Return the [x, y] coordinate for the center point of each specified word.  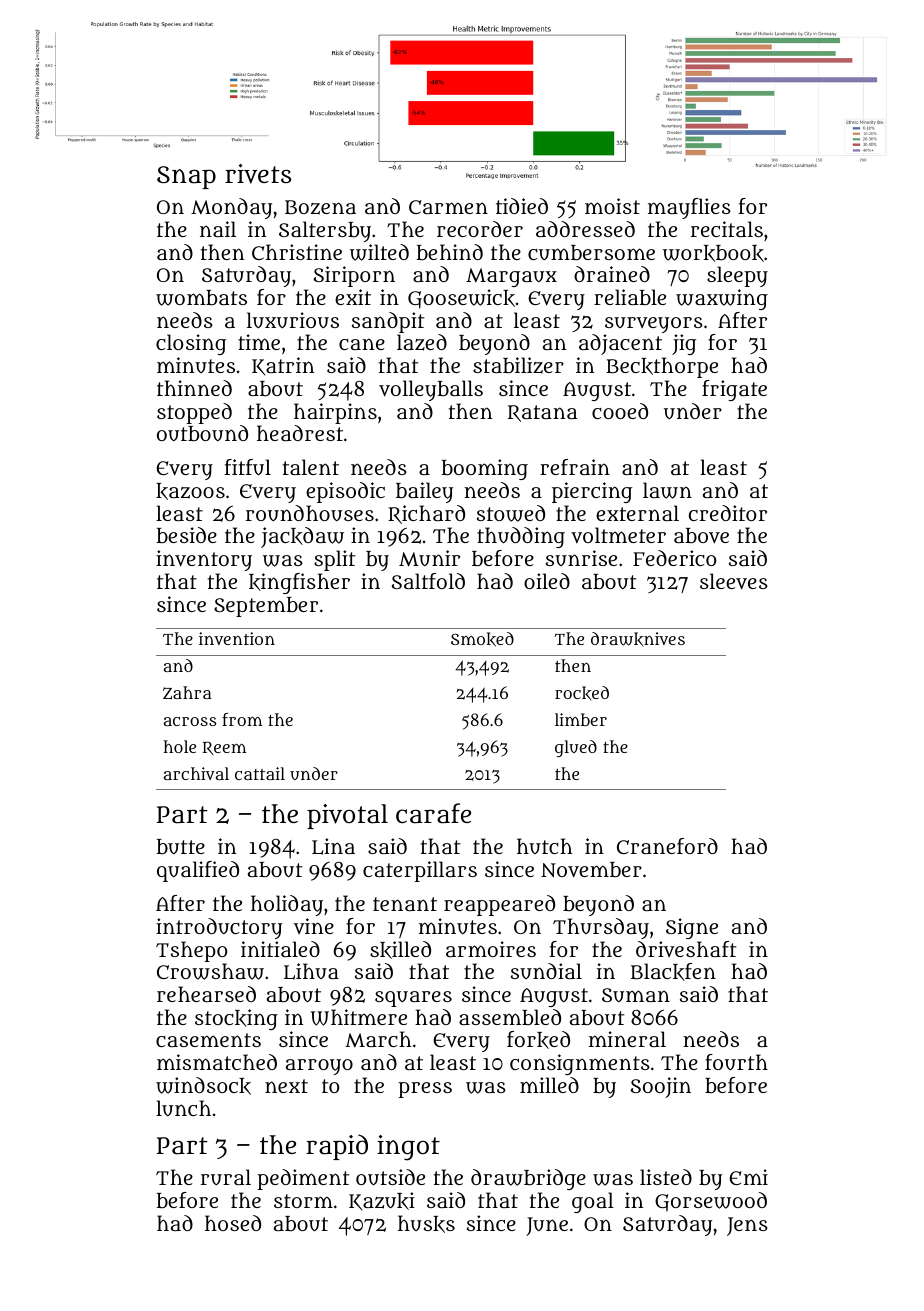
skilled [400, 950]
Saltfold [428, 581]
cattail [260, 773]
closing [191, 344]
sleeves [734, 581]
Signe [692, 928]
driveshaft [686, 949]
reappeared [499, 905]
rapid [337, 1147]
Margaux [511, 277]
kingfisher [299, 583]
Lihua [311, 971]
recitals [727, 229]
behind [449, 252]
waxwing [722, 299]
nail [218, 229]
